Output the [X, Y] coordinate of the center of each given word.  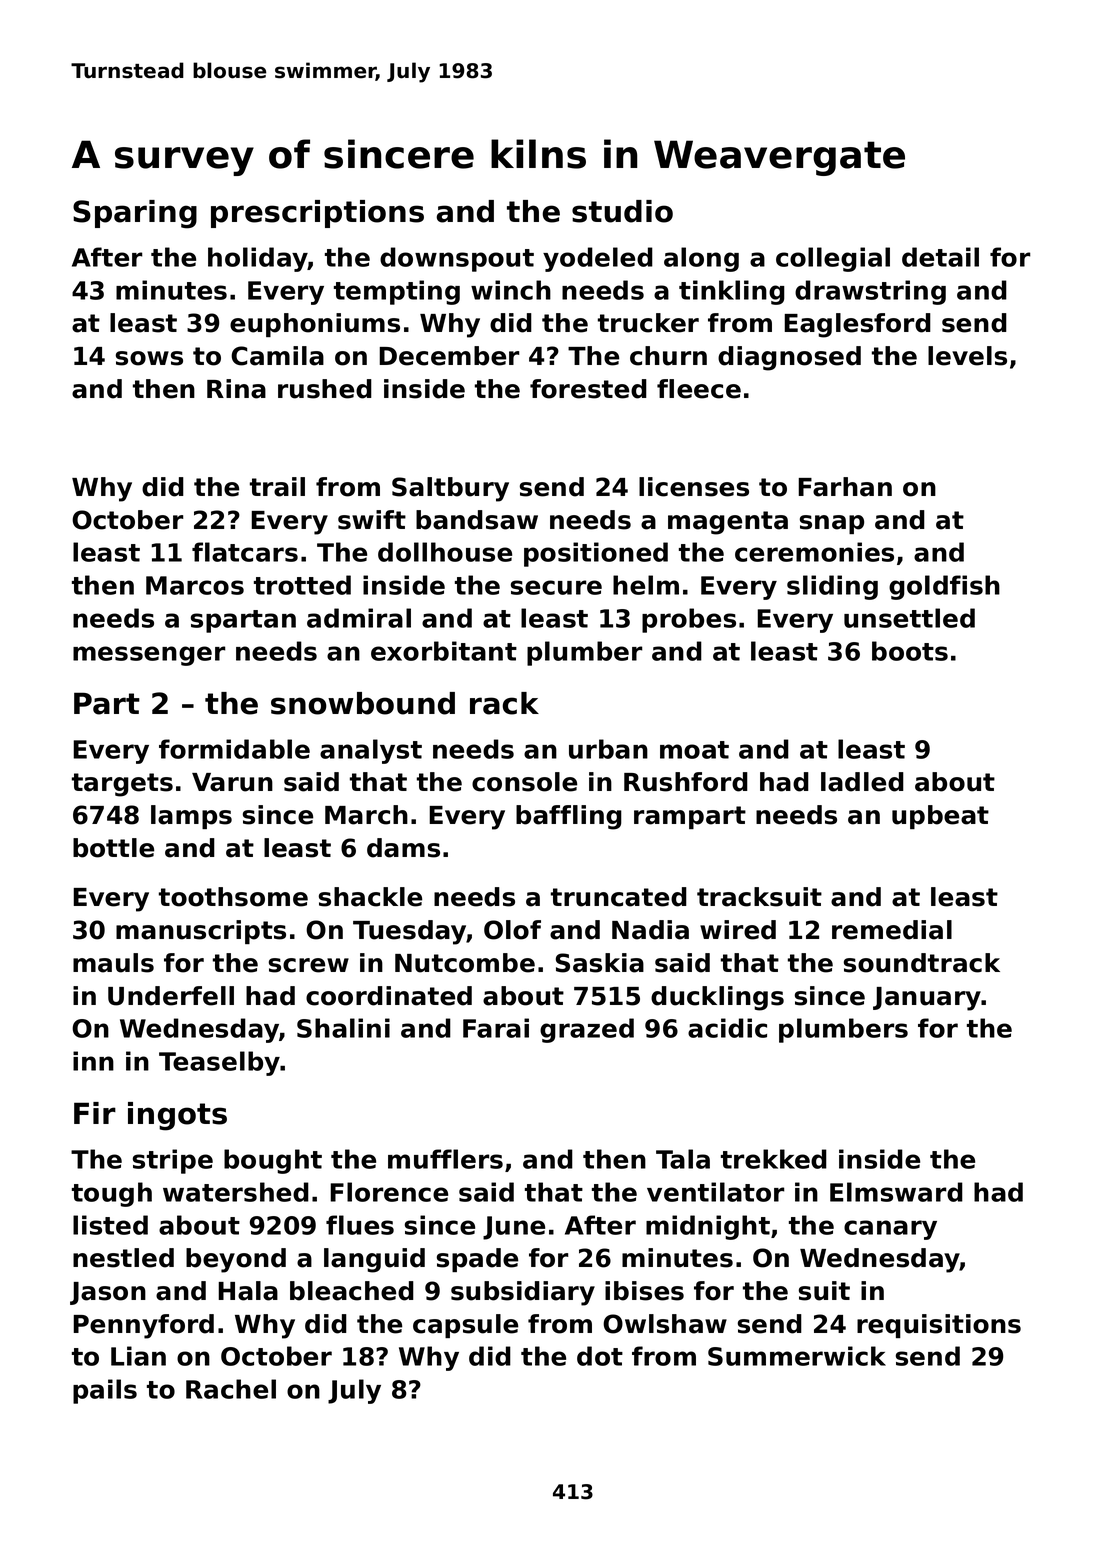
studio [622, 211]
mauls [113, 963]
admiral [359, 618]
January [927, 999]
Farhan [845, 487]
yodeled [598, 259]
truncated [619, 897]
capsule [465, 1326]
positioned [596, 554]
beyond [236, 1260]
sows [149, 358]
